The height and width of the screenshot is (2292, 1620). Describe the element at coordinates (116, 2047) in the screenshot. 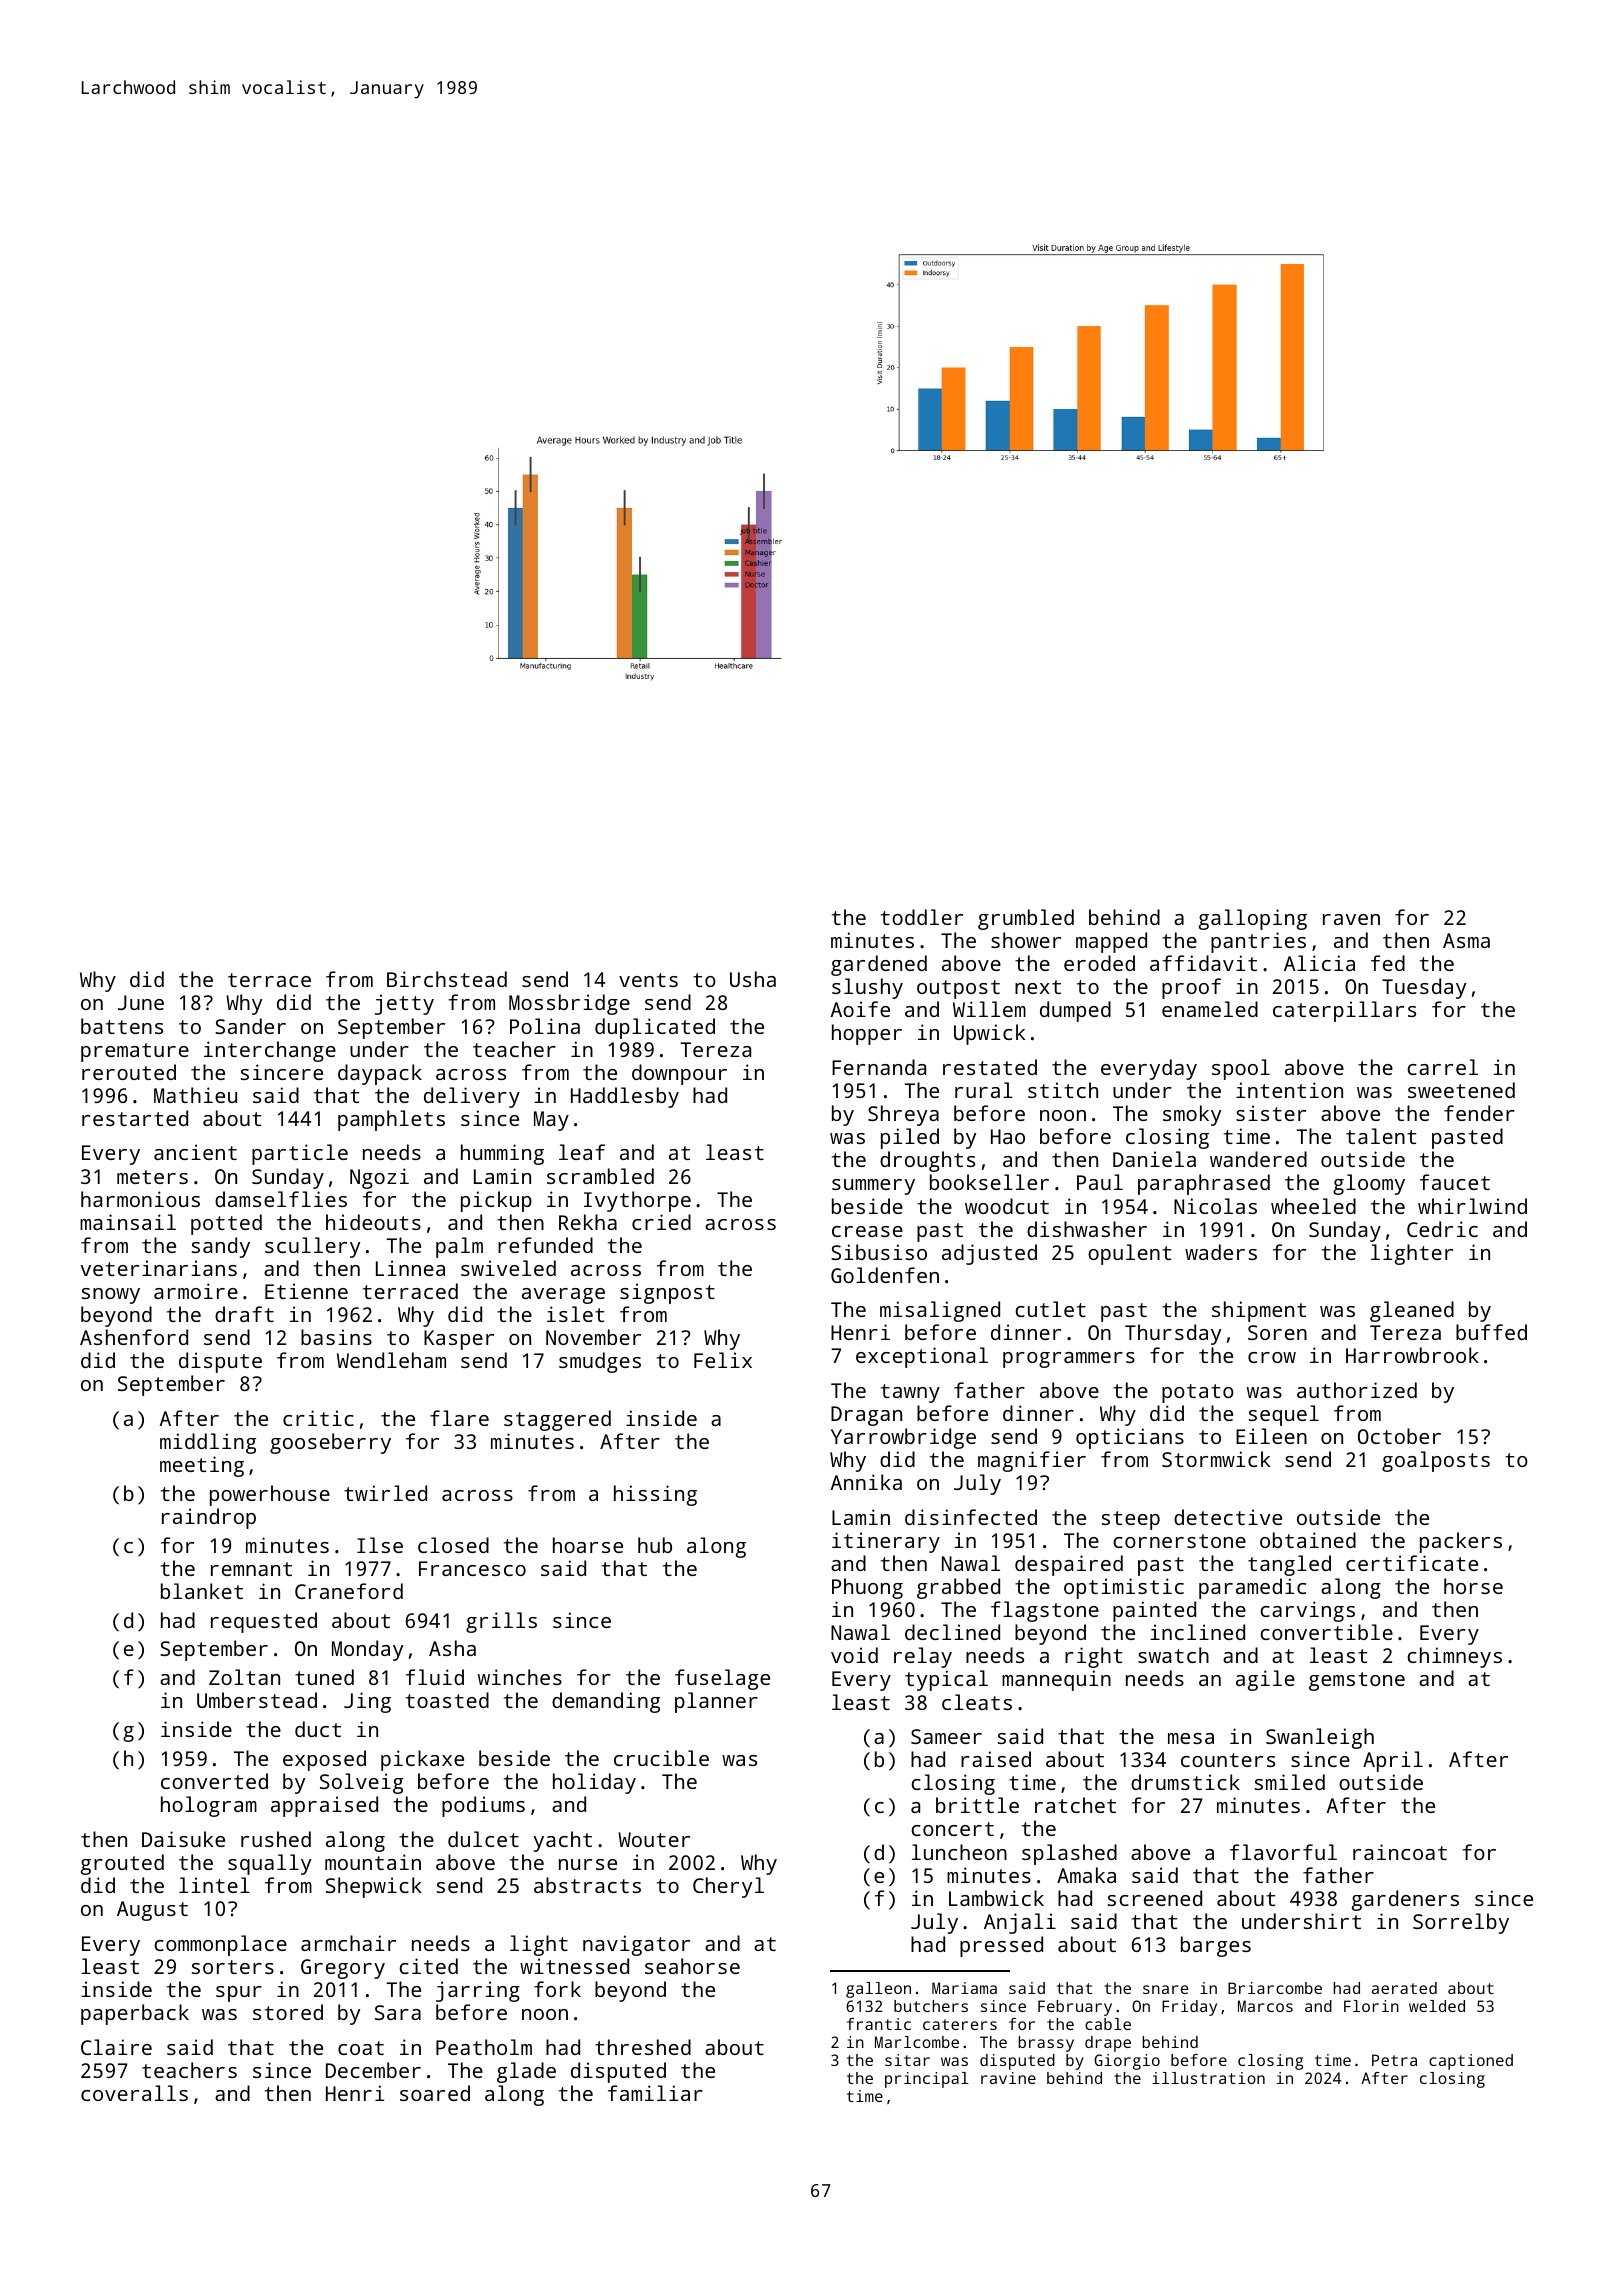

I see `Claire` at that location.
